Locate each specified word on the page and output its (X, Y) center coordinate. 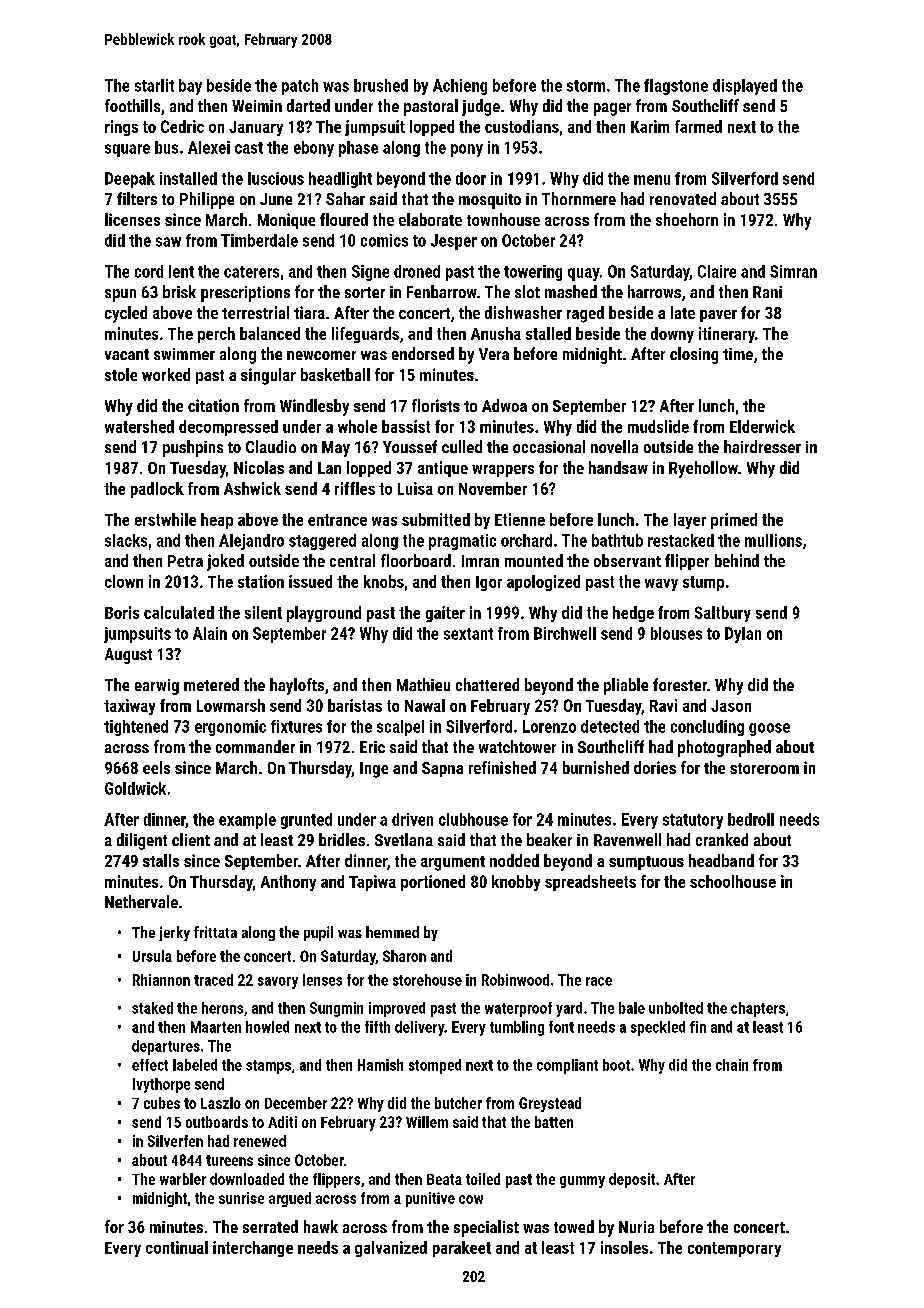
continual (177, 1247)
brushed (381, 85)
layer (690, 521)
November (493, 488)
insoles (624, 1247)
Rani (767, 292)
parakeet (462, 1249)
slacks (126, 540)
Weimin (257, 106)
